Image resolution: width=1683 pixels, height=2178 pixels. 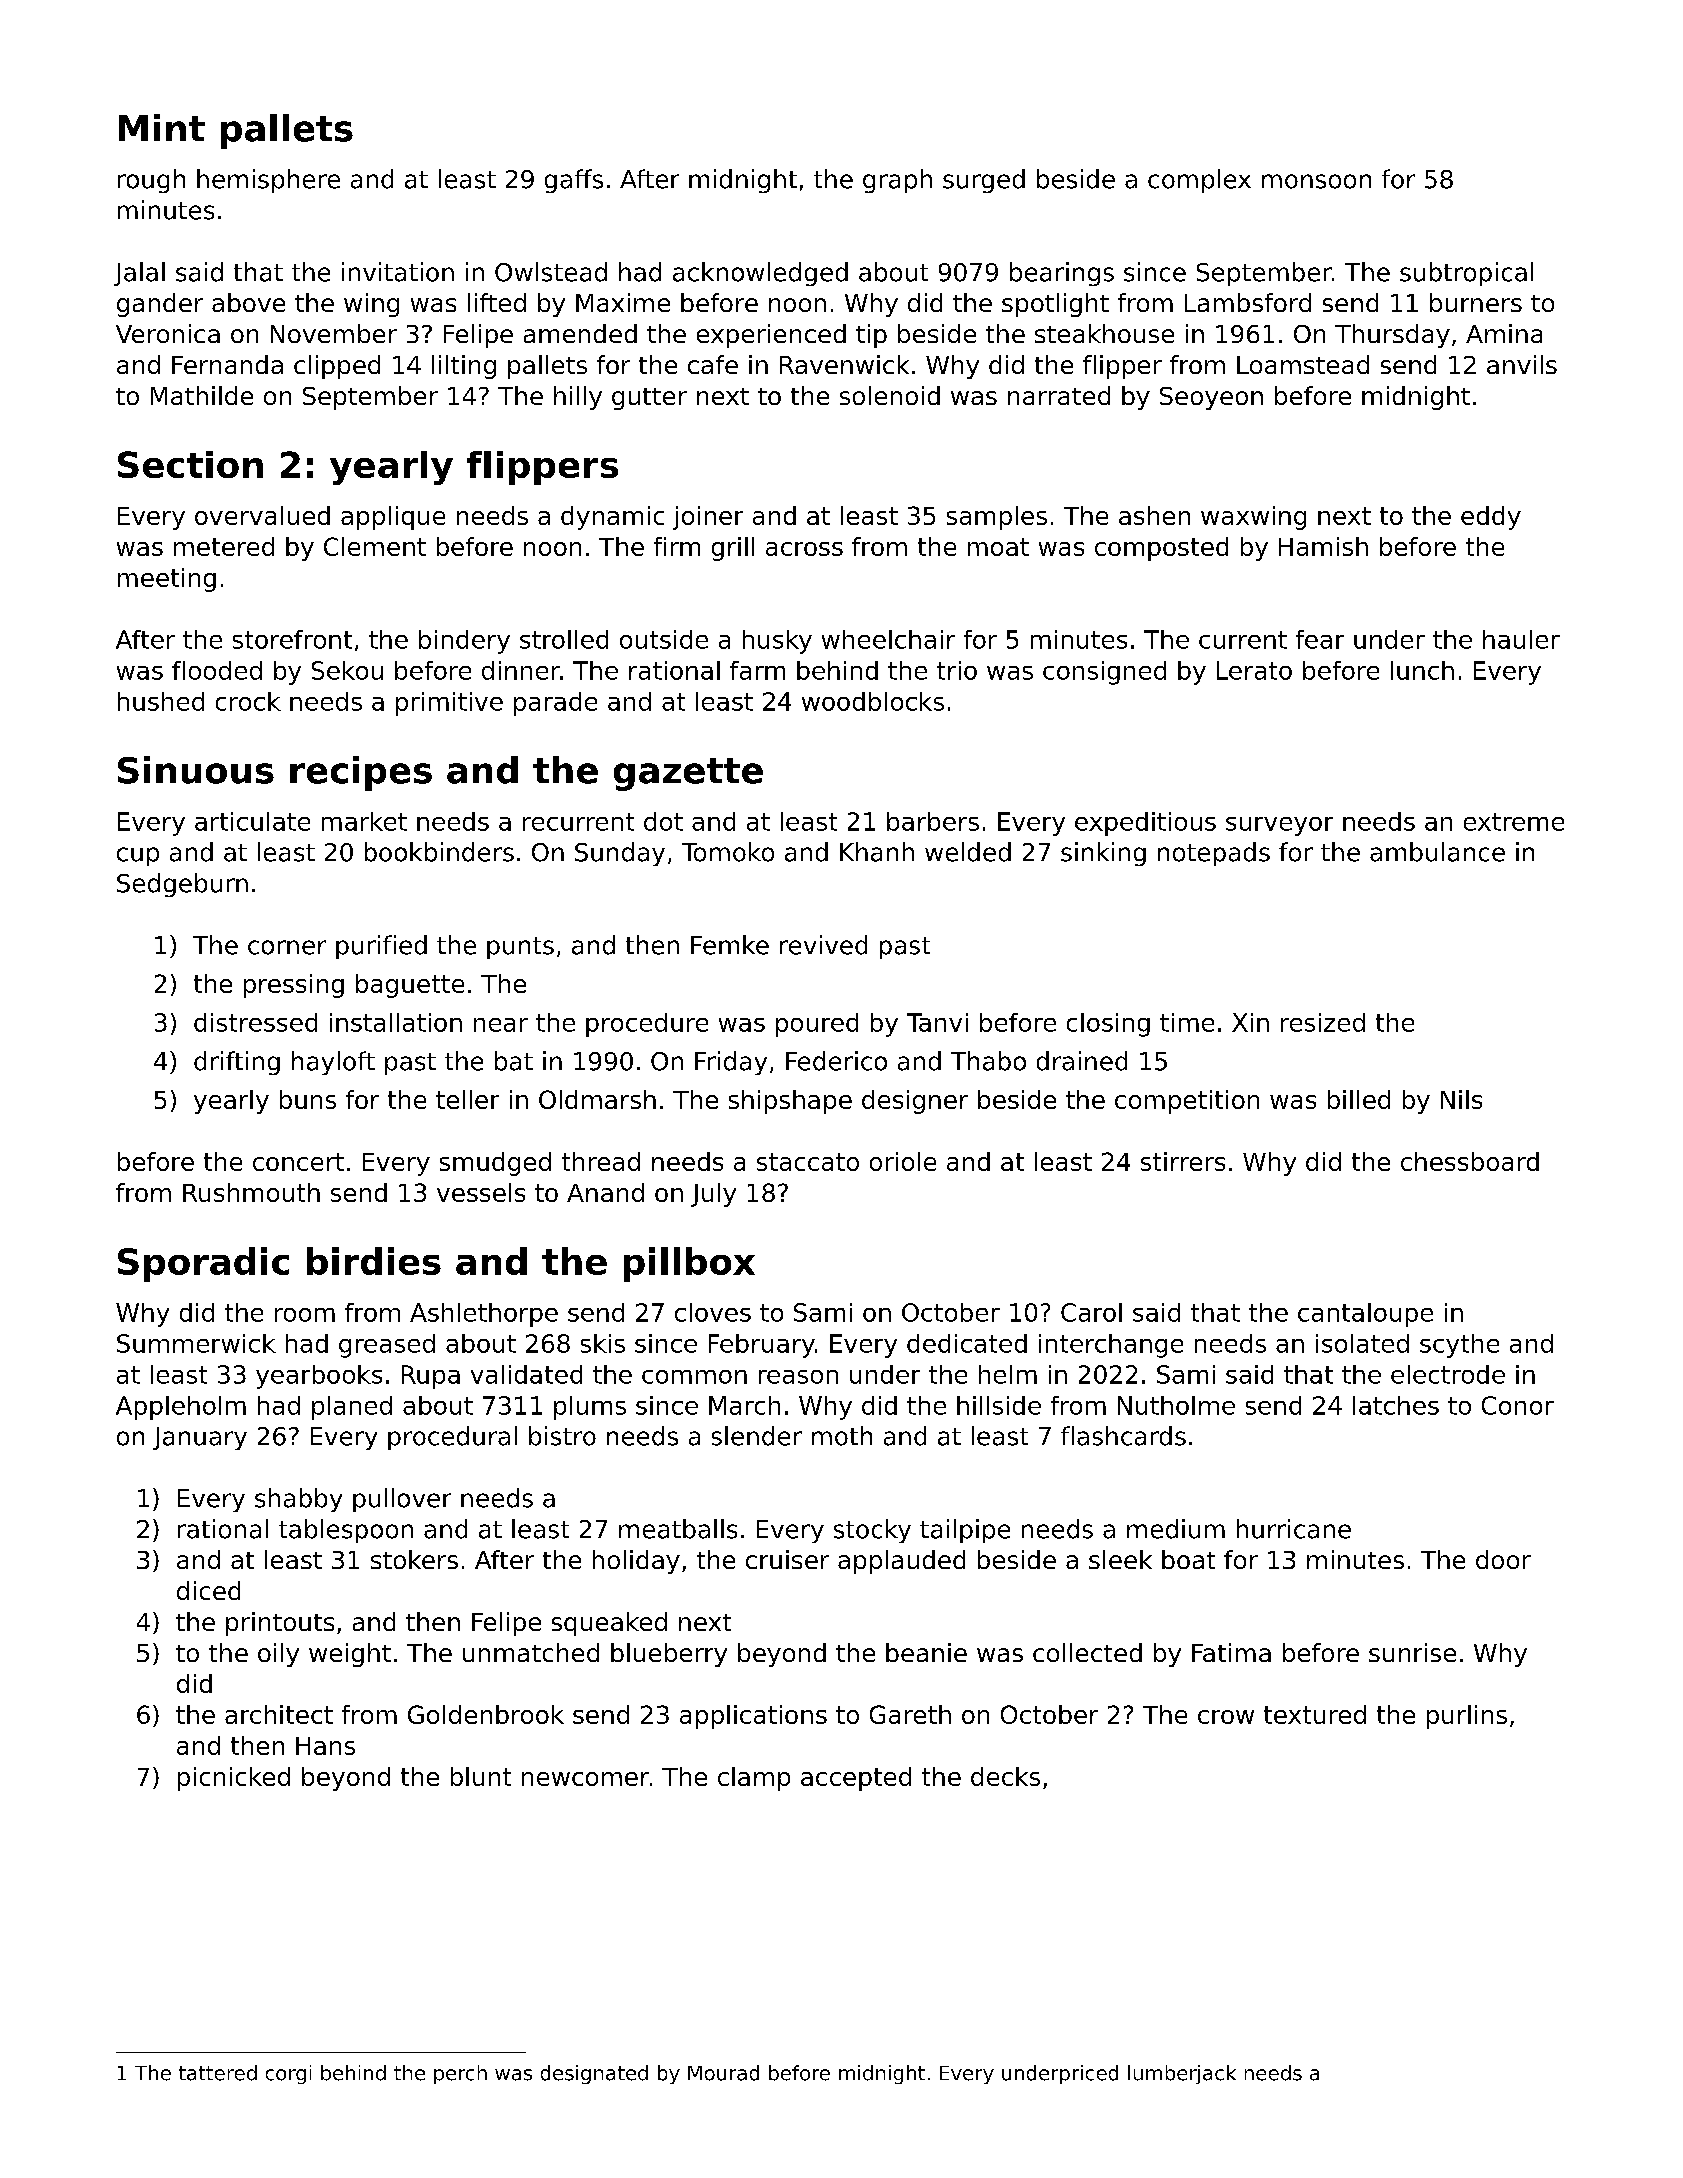 What do you see at coordinates (754, 1779) in the screenshot?
I see `clamp` at bounding box center [754, 1779].
